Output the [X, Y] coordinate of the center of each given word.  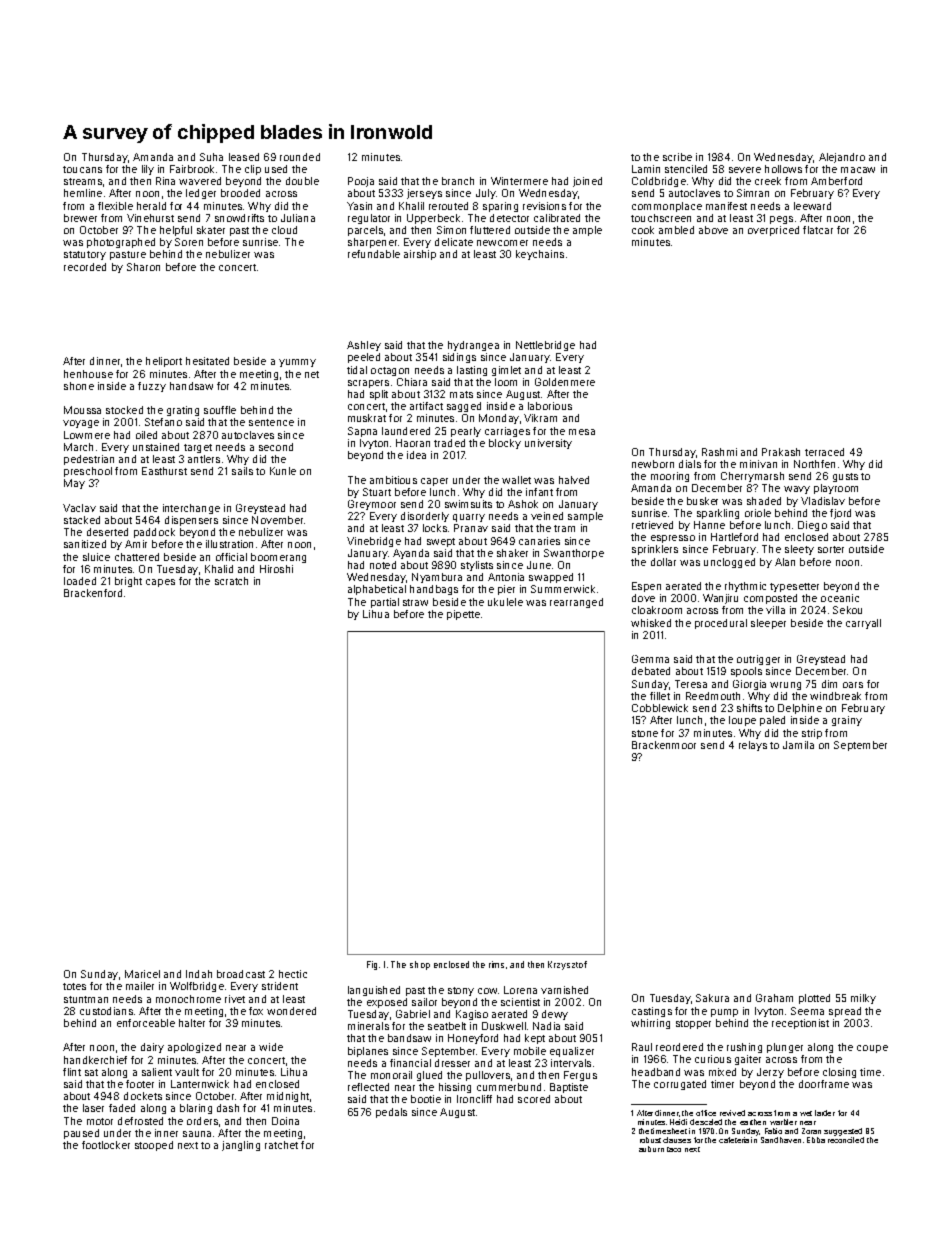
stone [645, 733]
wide [271, 1047]
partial [385, 603]
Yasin [359, 206]
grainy [847, 721]
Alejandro [842, 158]
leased [244, 157]
